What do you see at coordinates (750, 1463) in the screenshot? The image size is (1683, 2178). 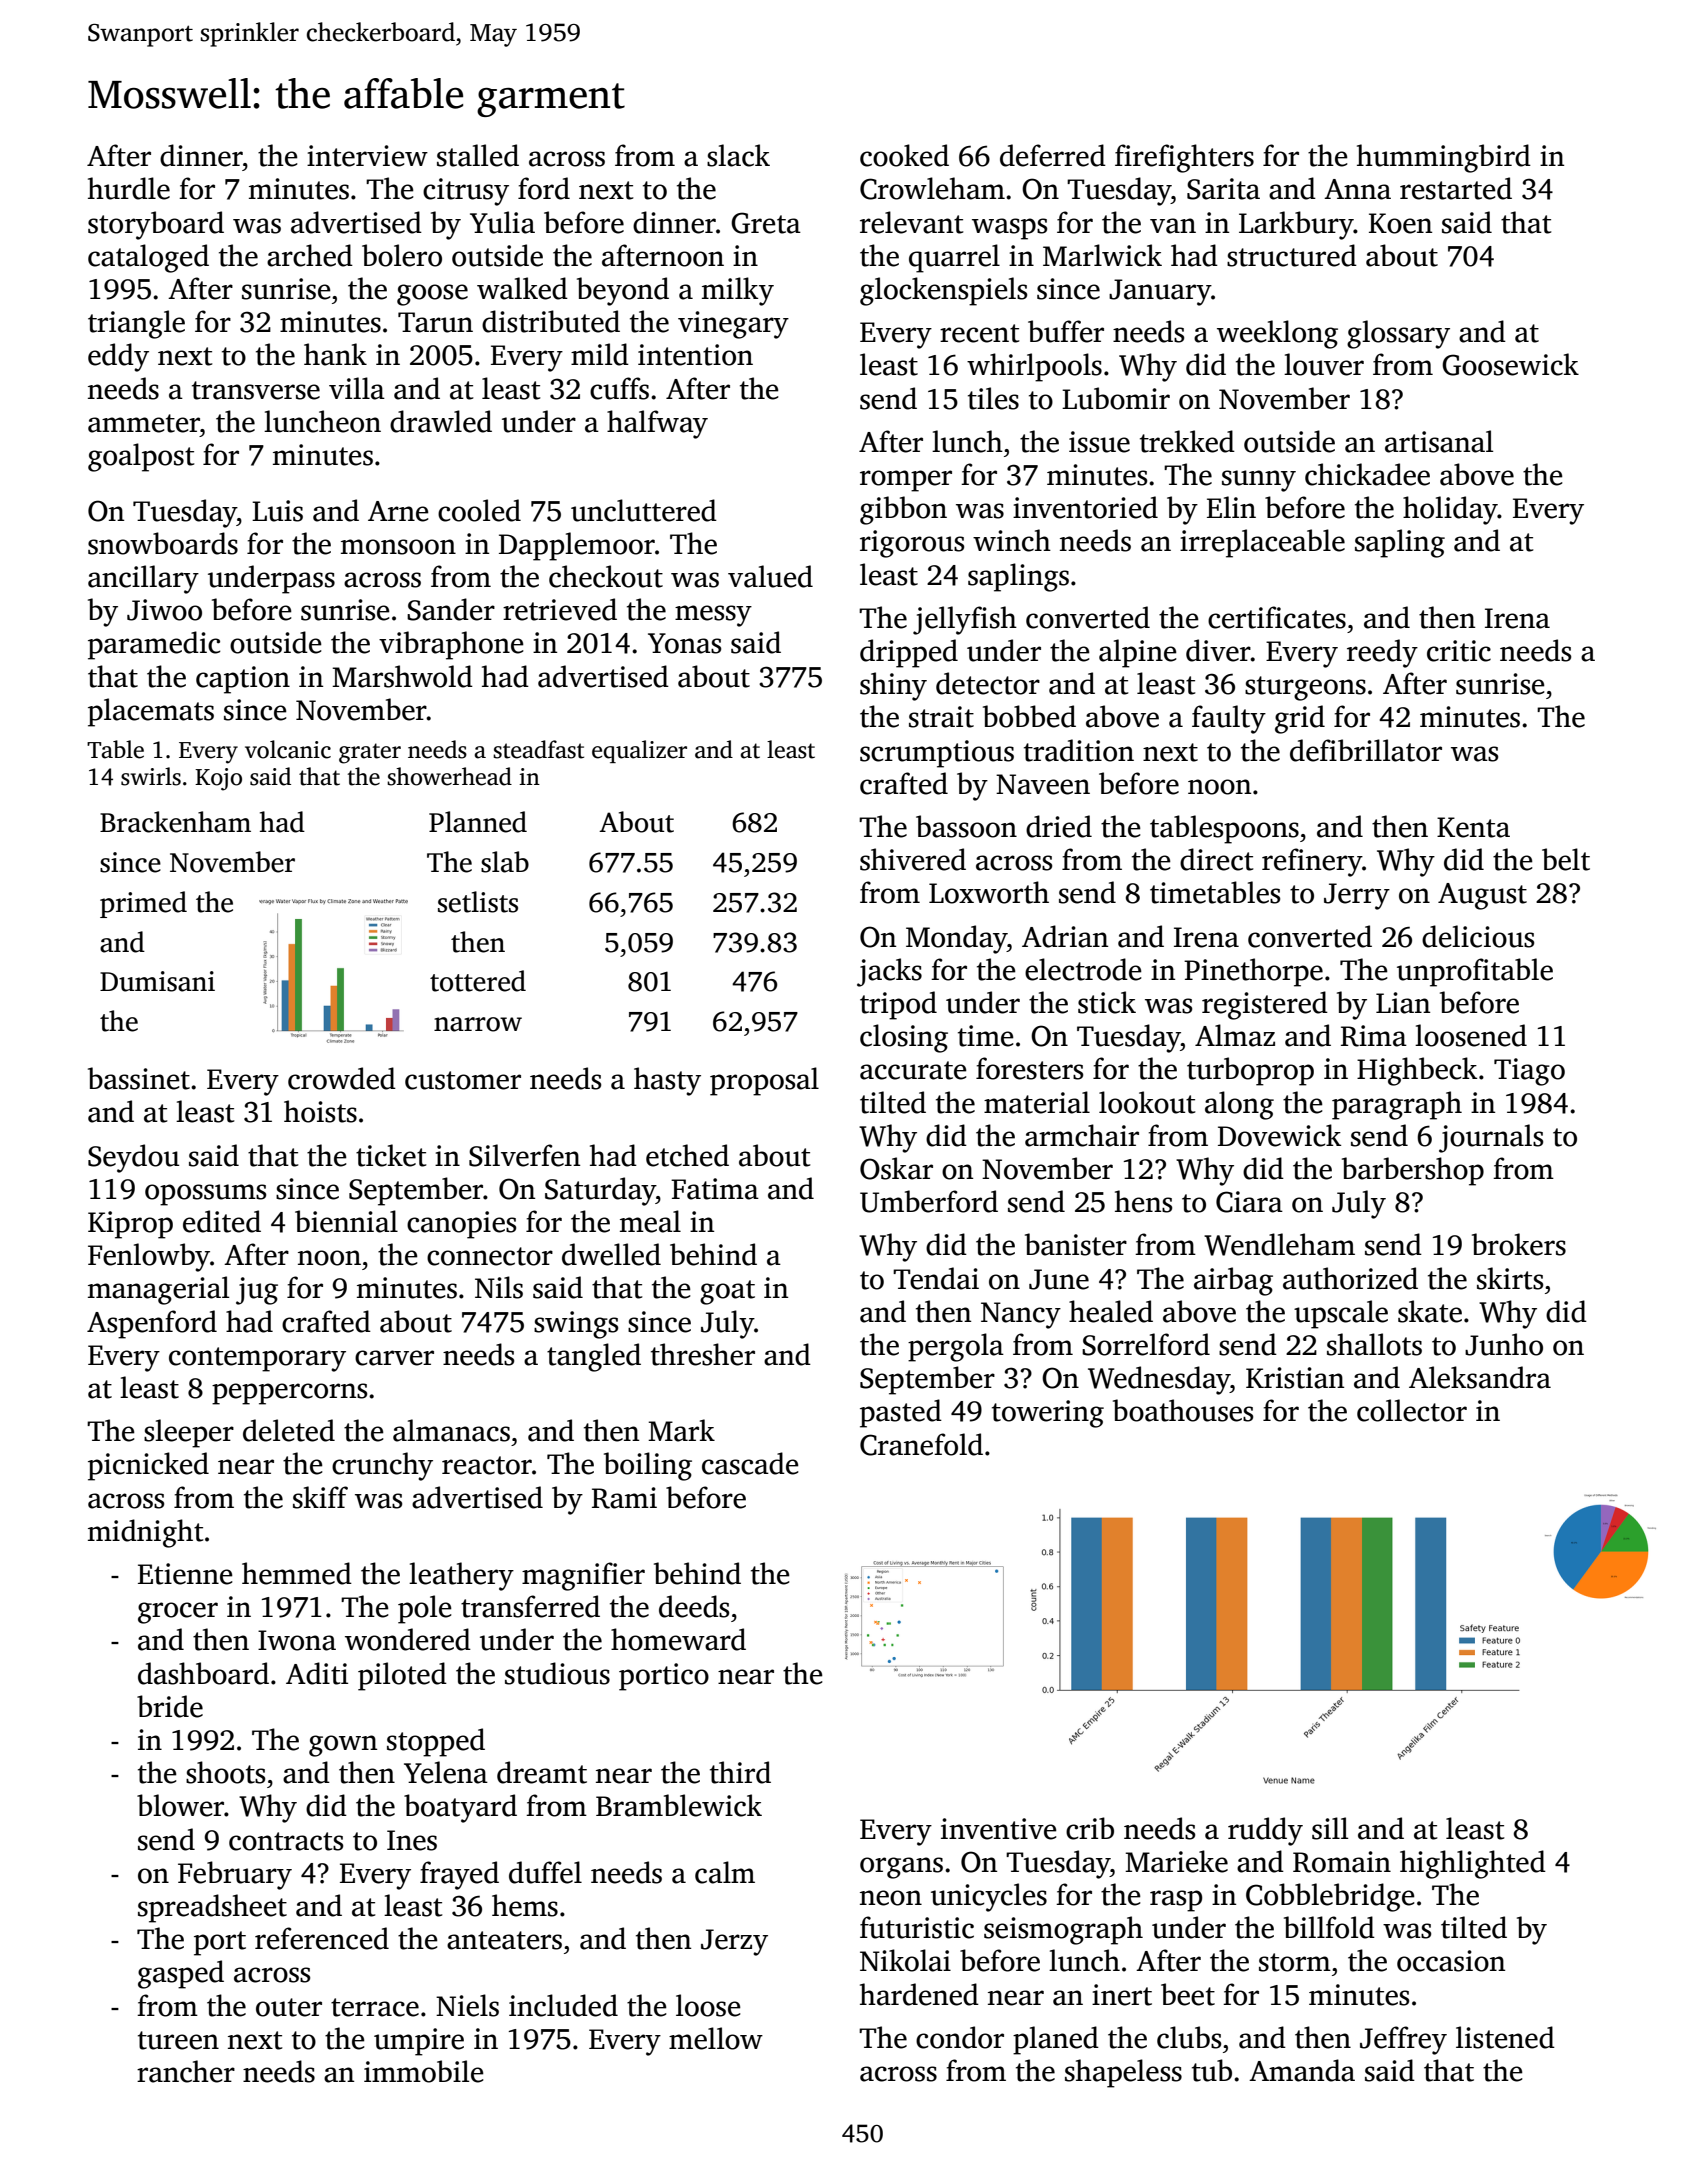 I see `cascade` at bounding box center [750, 1463].
